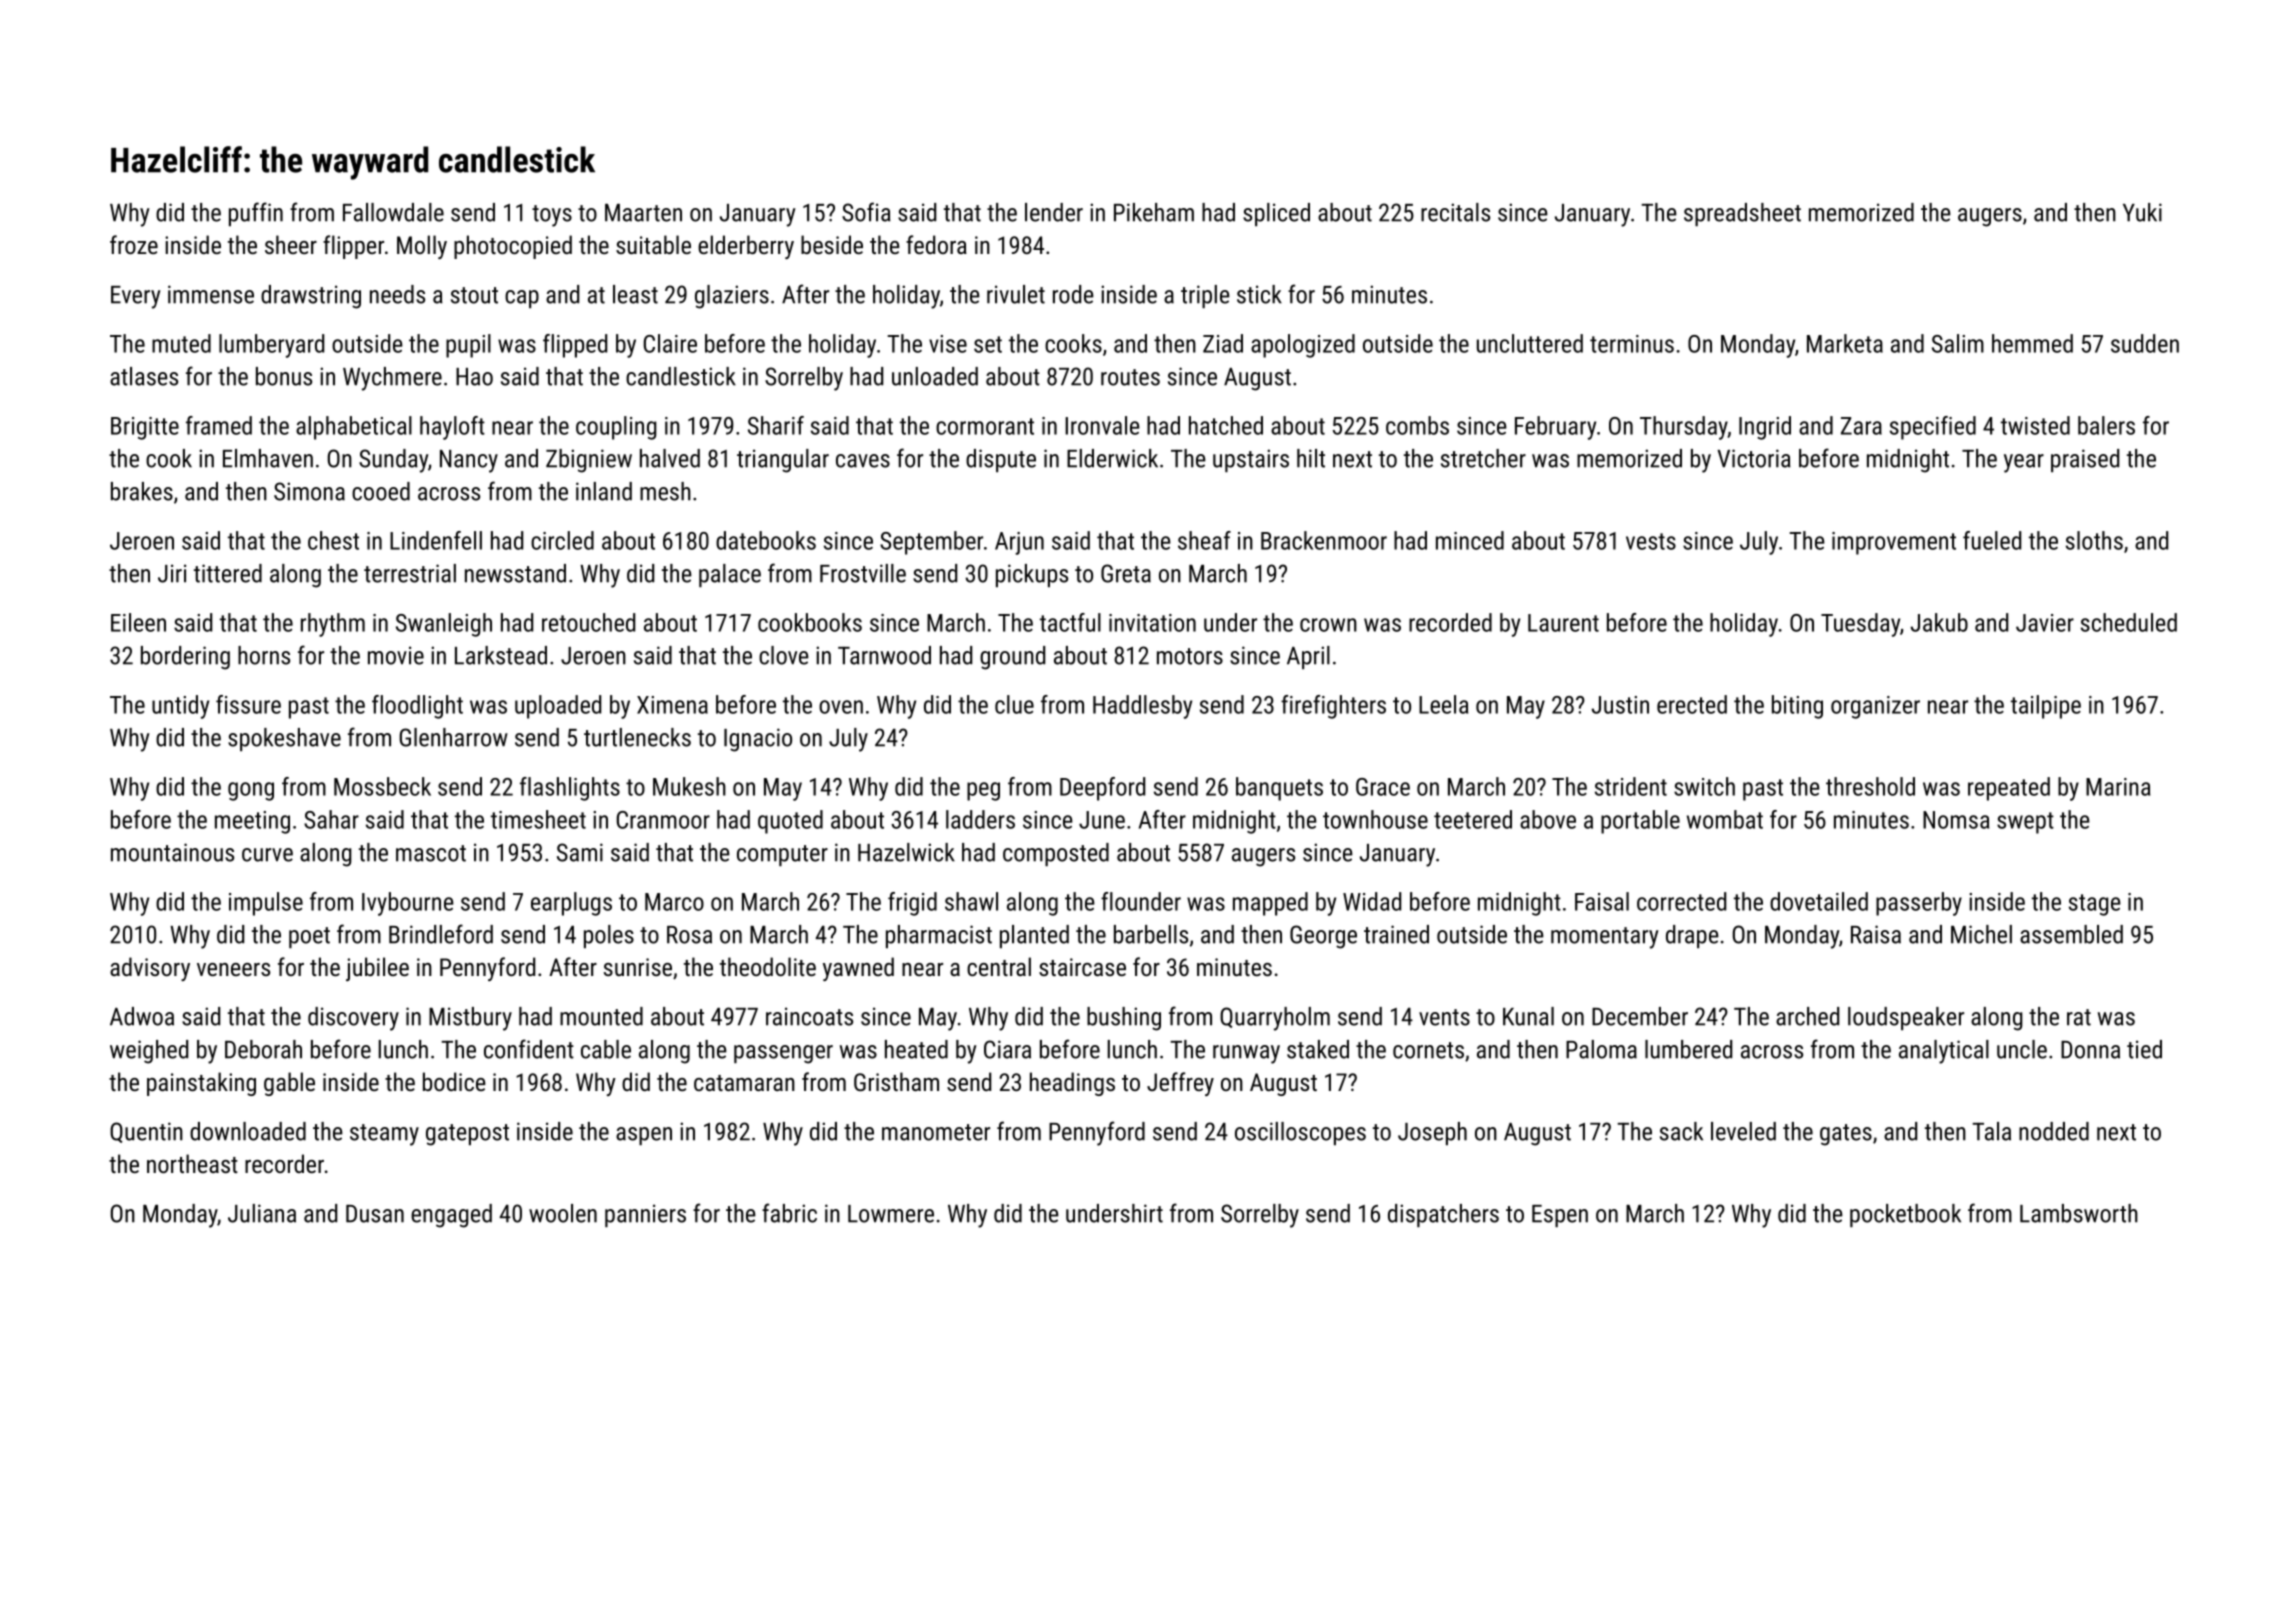 The width and height of the screenshot is (2292, 1620). What do you see at coordinates (644, 1136) in the screenshot?
I see `aspen` at bounding box center [644, 1136].
